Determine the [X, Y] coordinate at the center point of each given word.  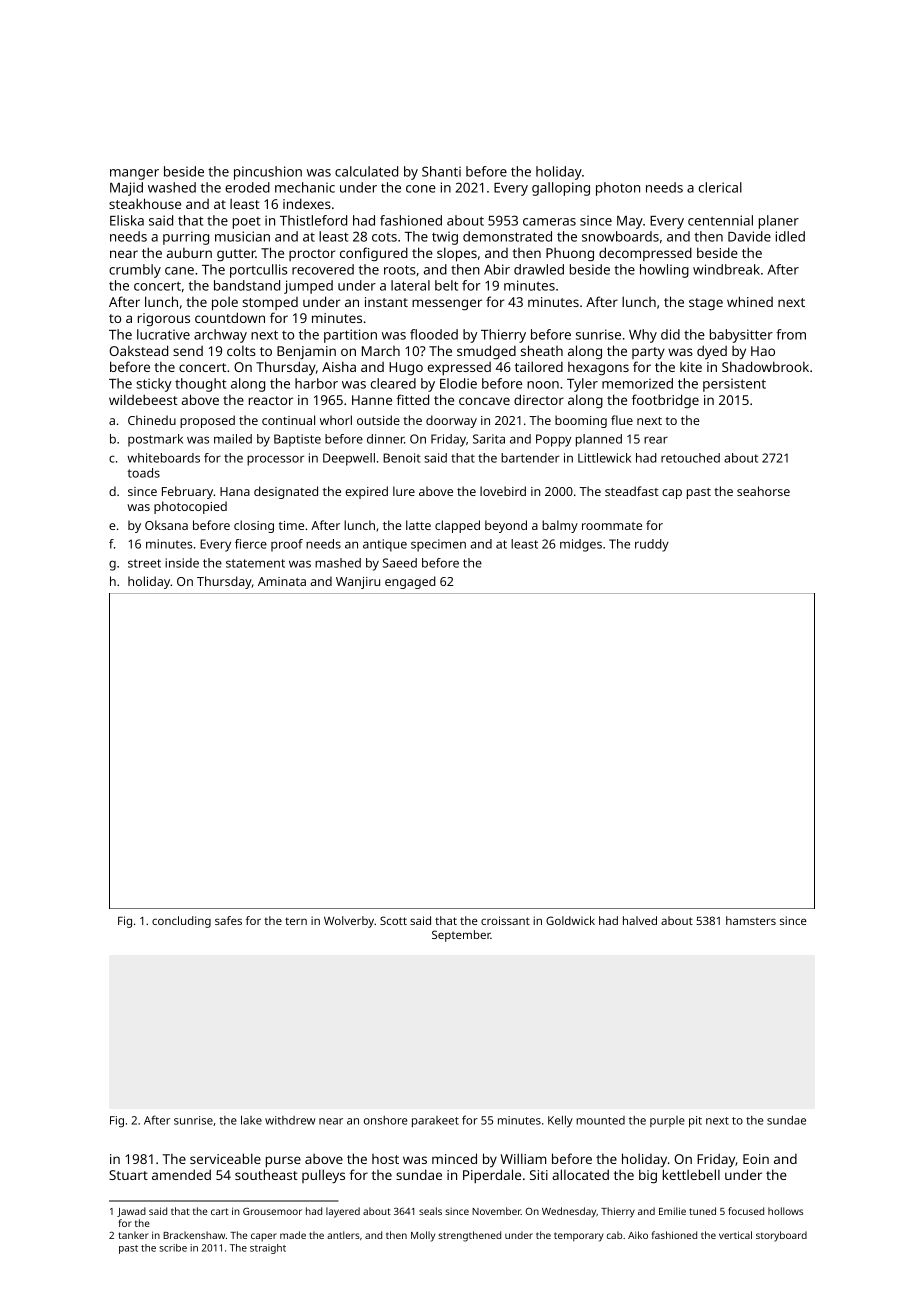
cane [179, 271]
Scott [393, 920]
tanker [134, 1235]
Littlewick [604, 458]
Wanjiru [358, 583]
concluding [181, 922]
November [496, 1211]
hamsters [751, 920]
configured [374, 254]
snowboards [620, 236]
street [144, 563]
